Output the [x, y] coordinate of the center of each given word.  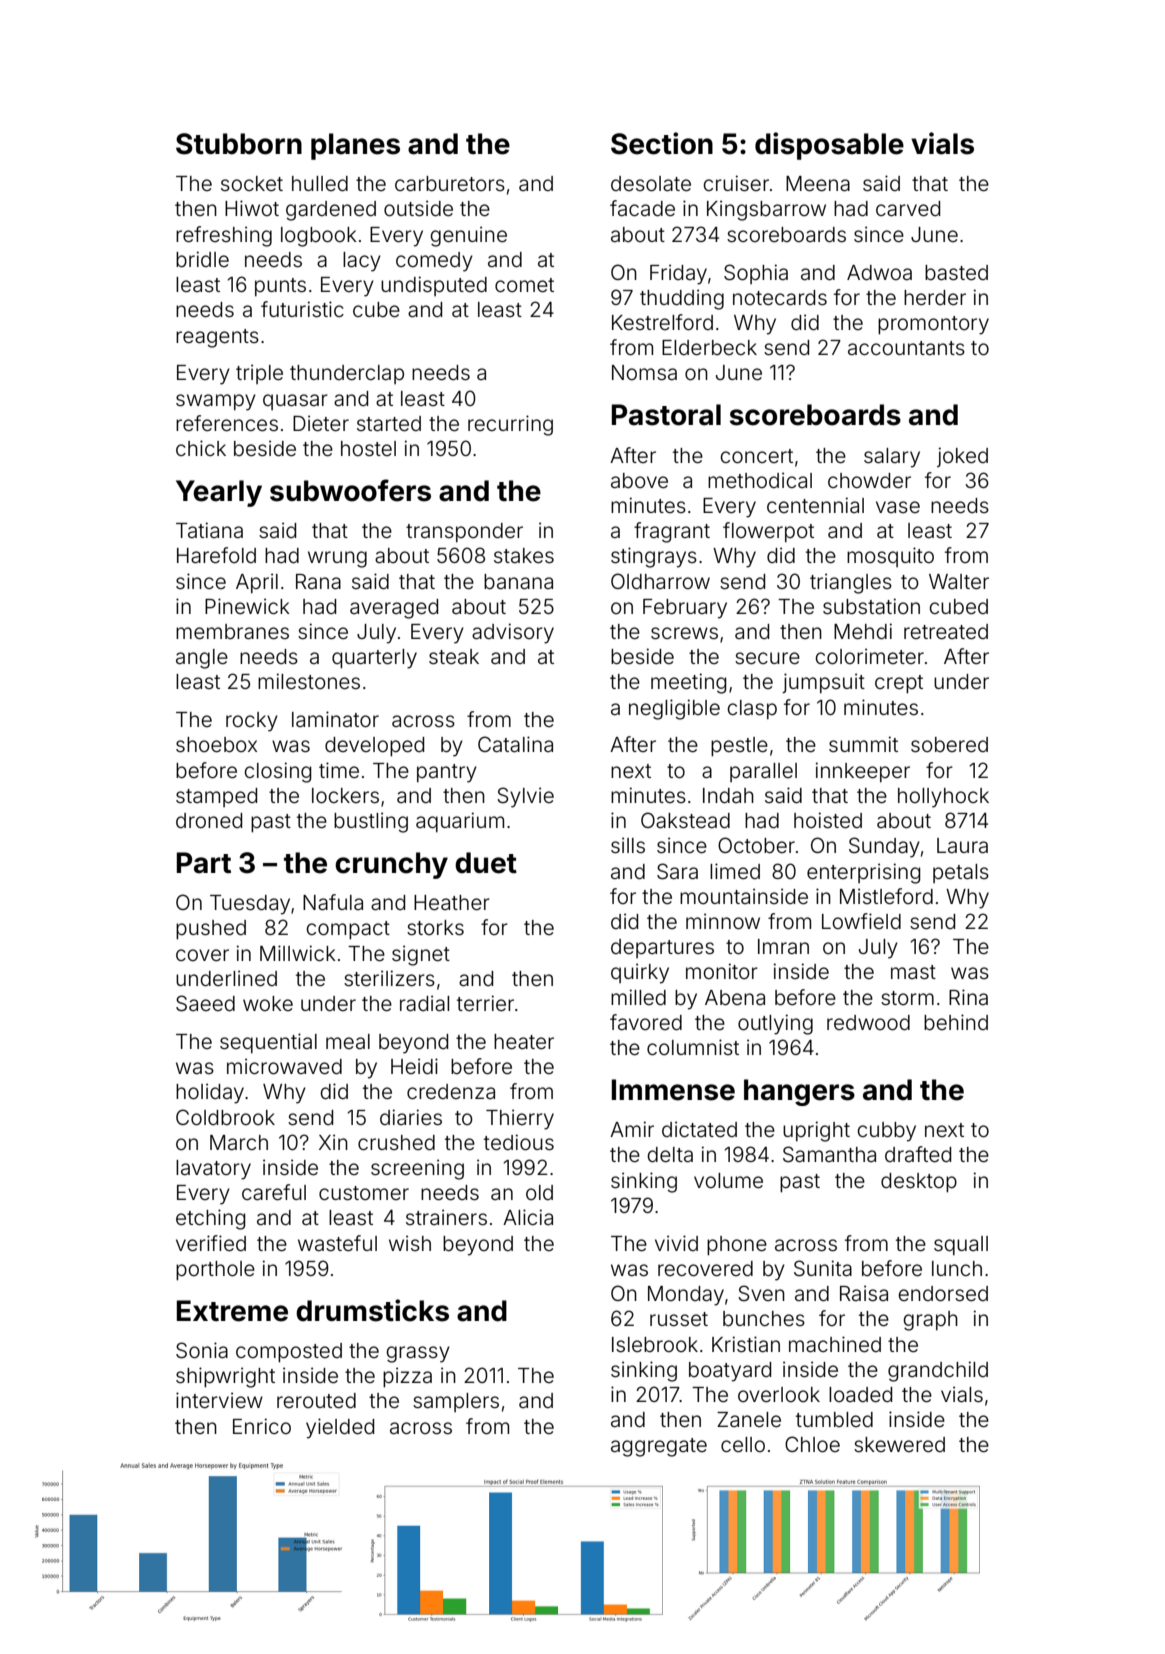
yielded [340, 1428]
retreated [946, 632]
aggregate [659, 1447]
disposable [829, 146]
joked [962, 457]
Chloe [812, 1444]
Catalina [515, 744]
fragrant [672, 532]
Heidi [414, 1066]
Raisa [864, 1293]
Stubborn [239, 144]
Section [662, 143]
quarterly [374, 659]
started [389, 423]
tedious [519, 1142]
